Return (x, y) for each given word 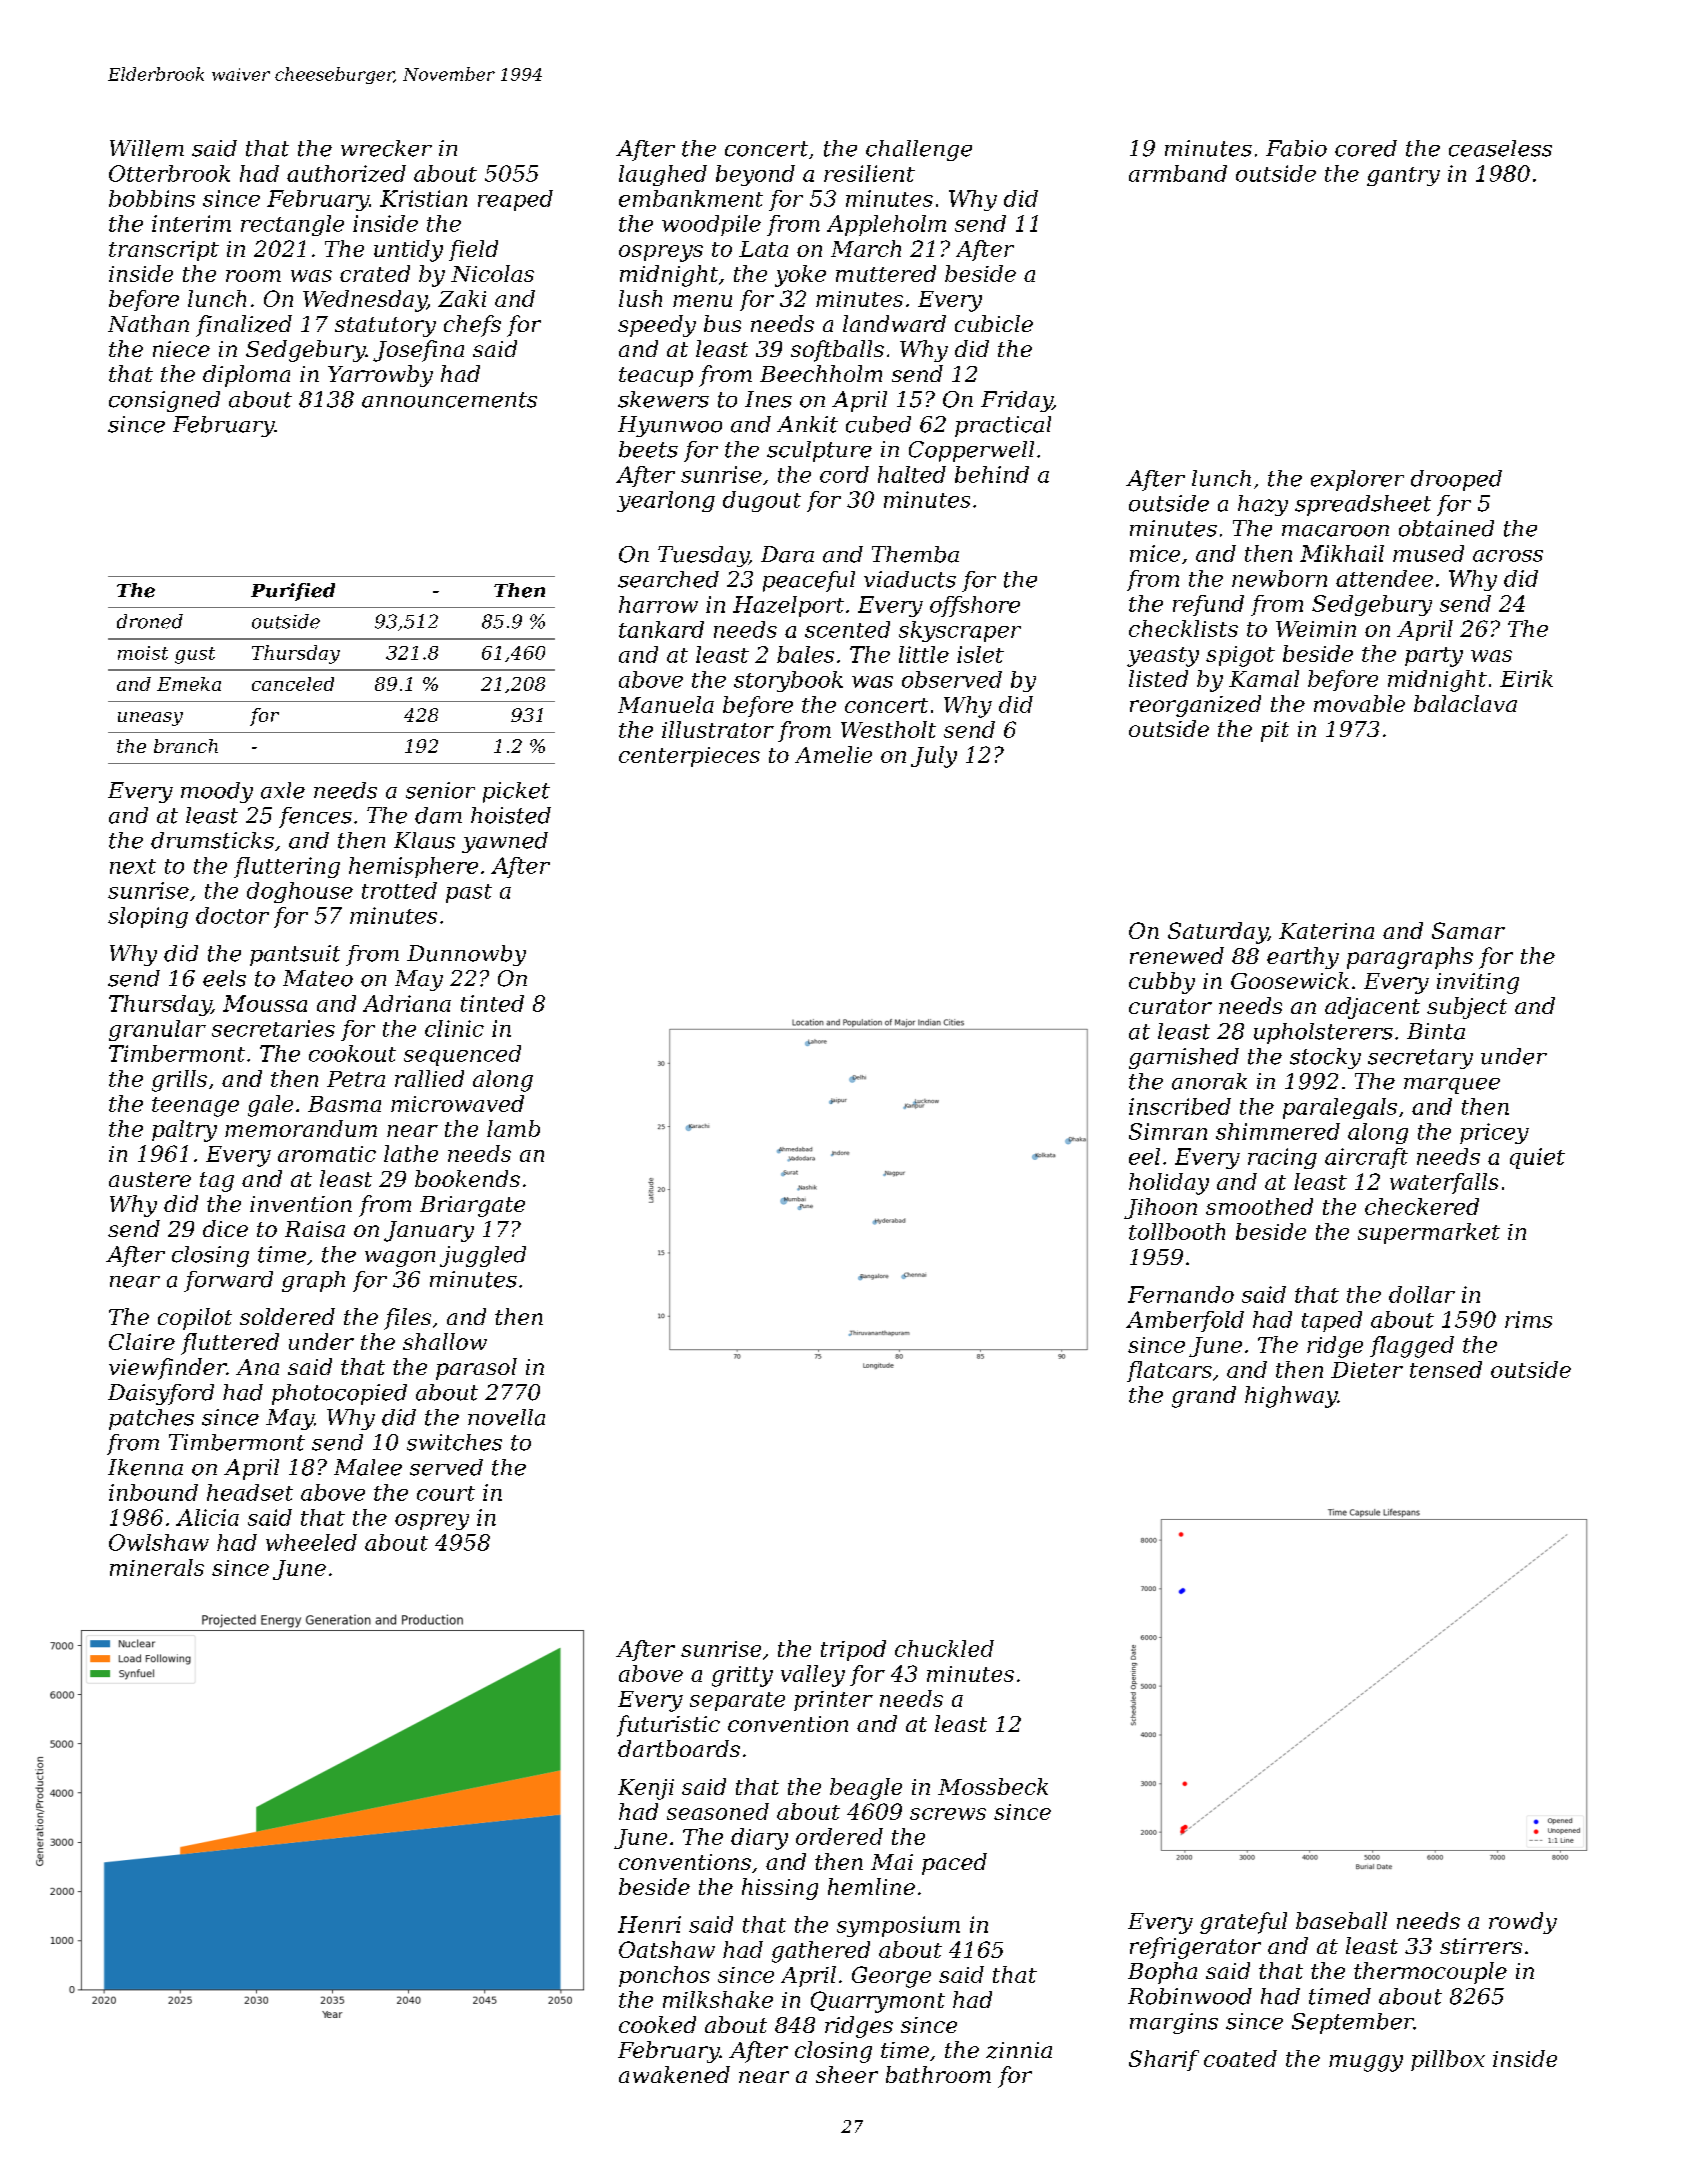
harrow (658, 604)
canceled (293, 684)
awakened (674, 2074)
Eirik (1526, 678)
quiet (1537, 1158)
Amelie (833, 754)
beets (648, 449)
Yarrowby (380, 376)
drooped (1456, 480)
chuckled (944, 1648)
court (446, 1493)
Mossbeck (993, 1786)
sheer (847, 2074)
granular (157, 1030)
